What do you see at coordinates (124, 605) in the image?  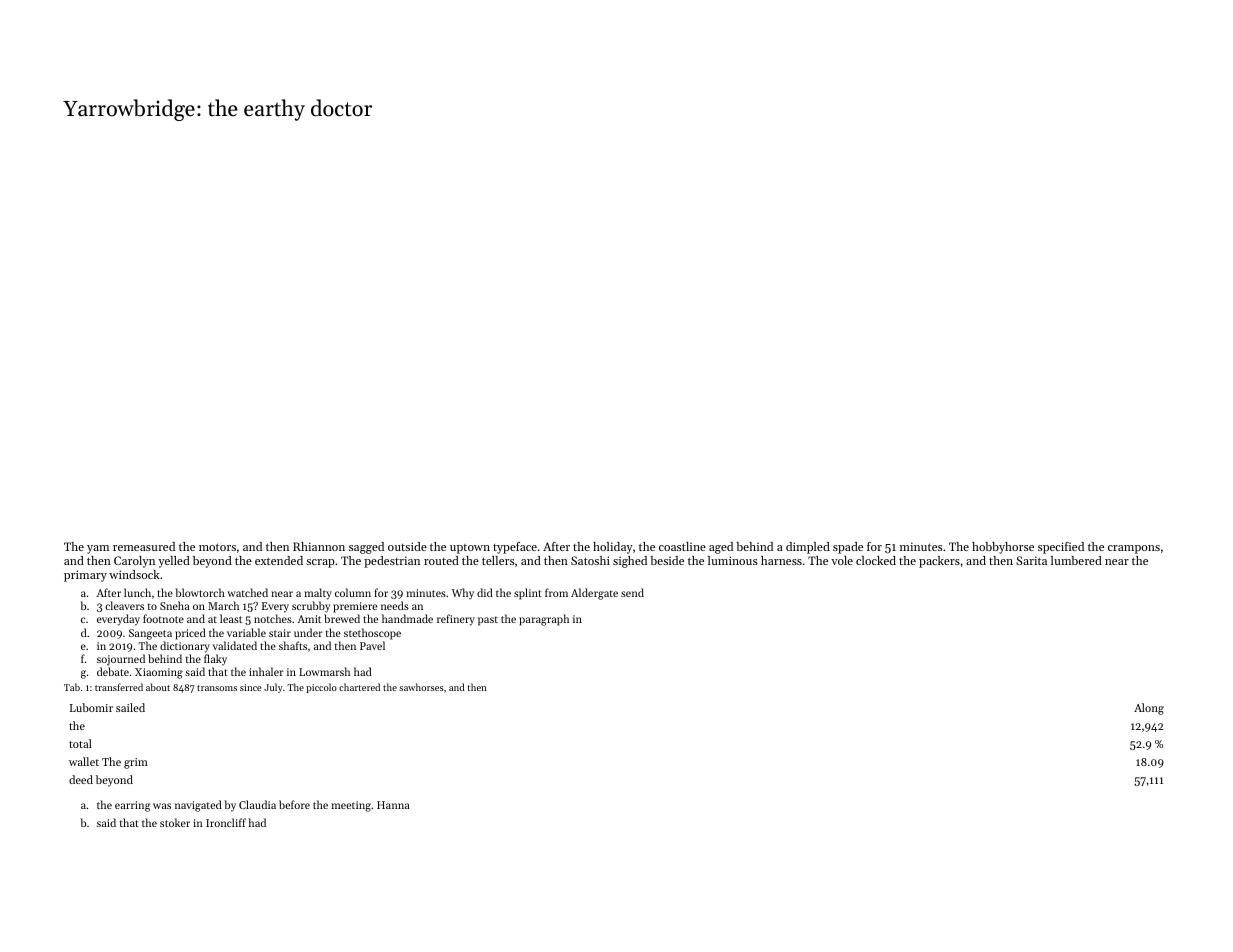 I see `cleavers` at bounding box center [124, 605].
